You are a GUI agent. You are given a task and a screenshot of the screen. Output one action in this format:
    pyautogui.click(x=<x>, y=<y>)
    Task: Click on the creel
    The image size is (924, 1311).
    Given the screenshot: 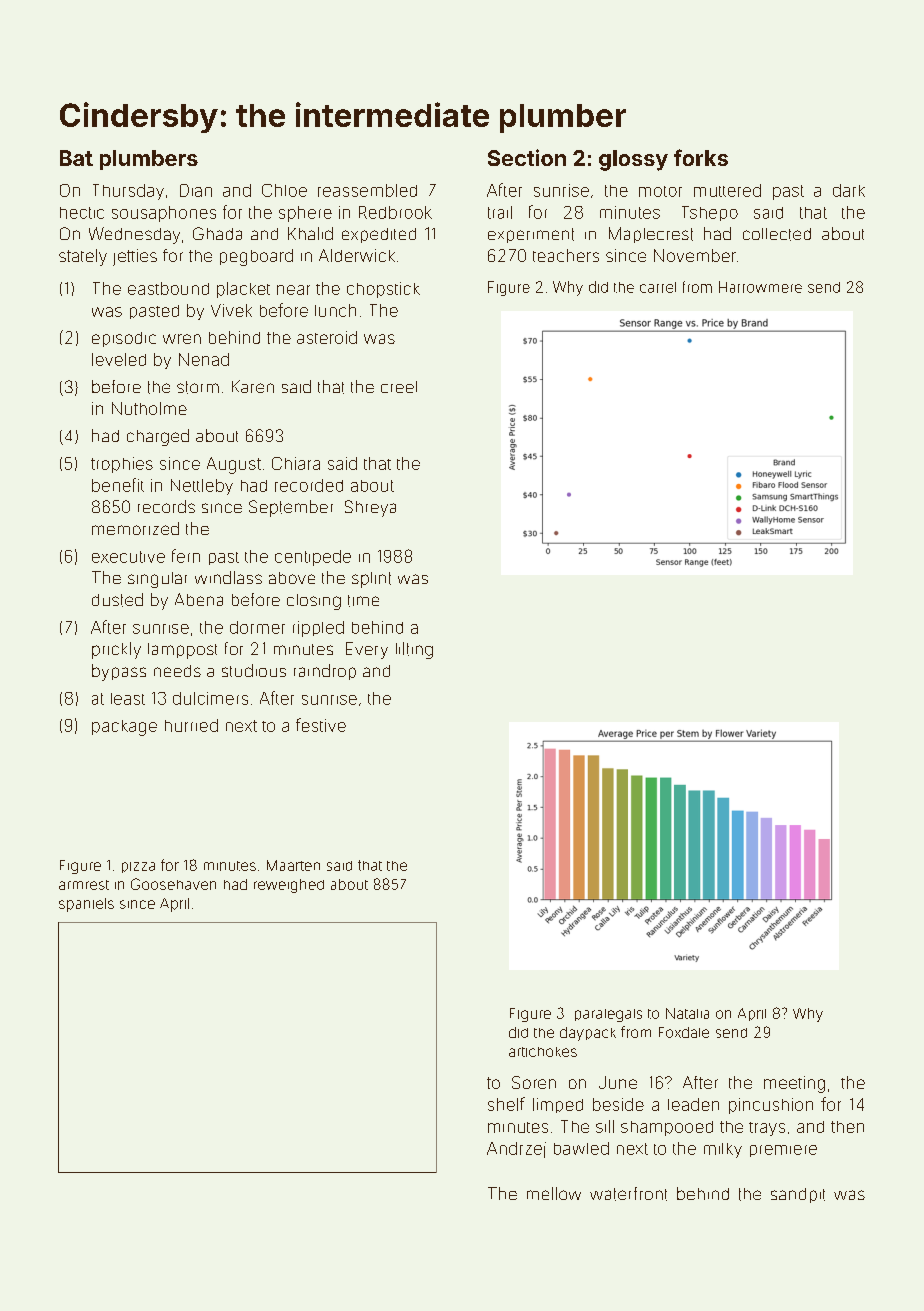 What is the action you would take?
    pyautogui.click(x=399, y=387)
